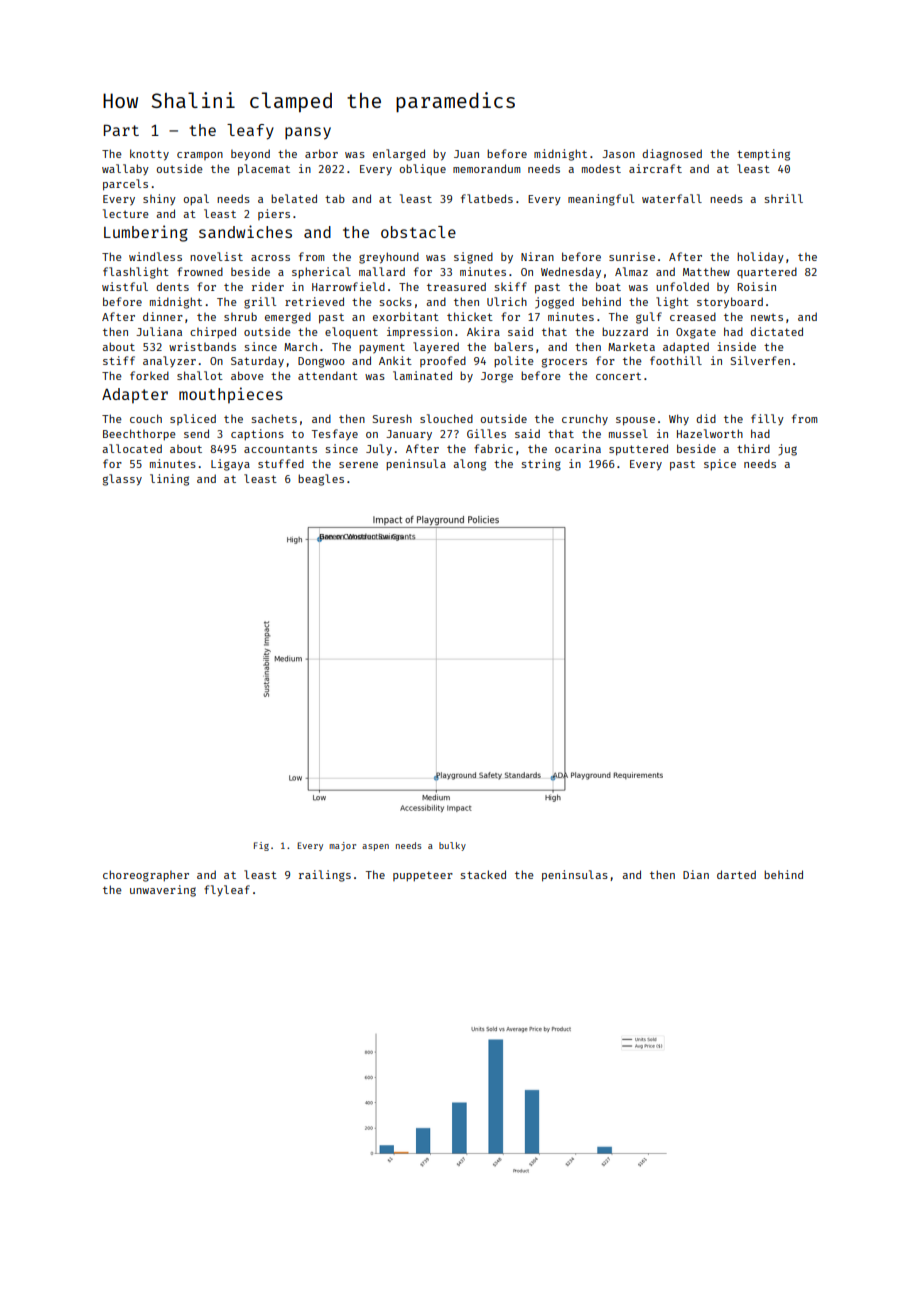  What do you see at coordinates (763, 155) in the screenshot?
I see `tempting` at bounding box center [763, 155].
